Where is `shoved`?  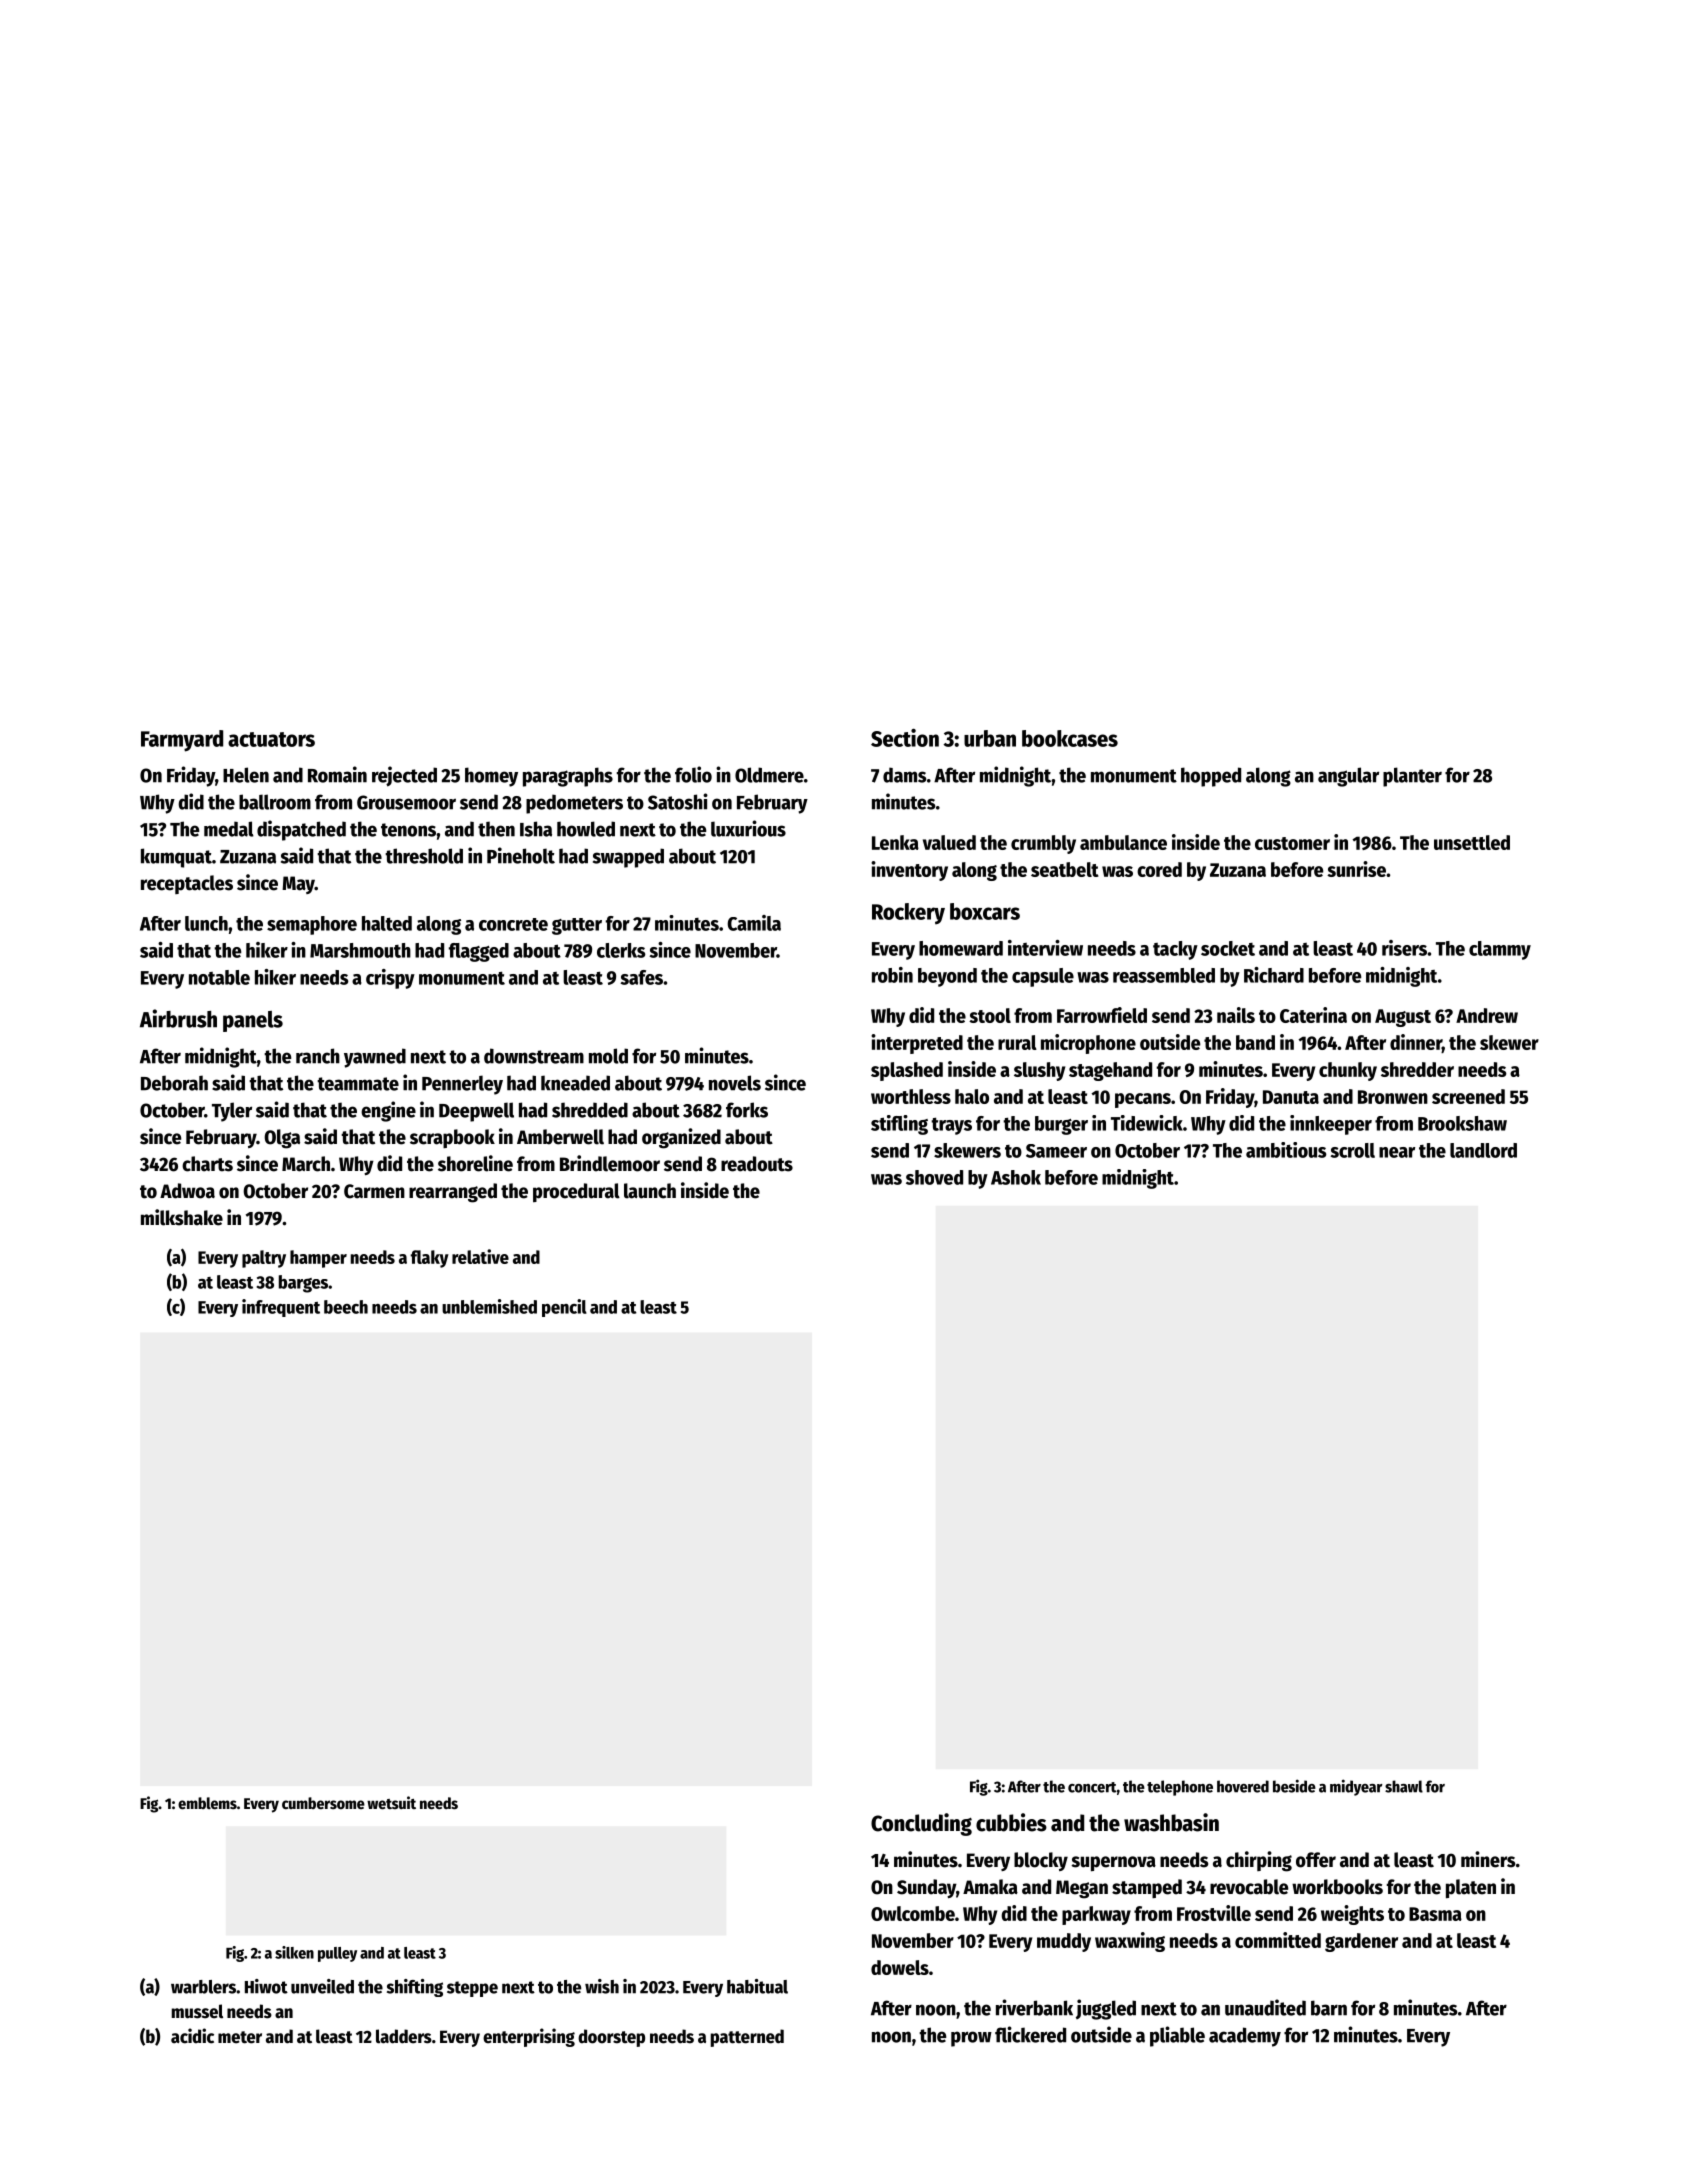 shoved is located at coordinates (934, 1177).
